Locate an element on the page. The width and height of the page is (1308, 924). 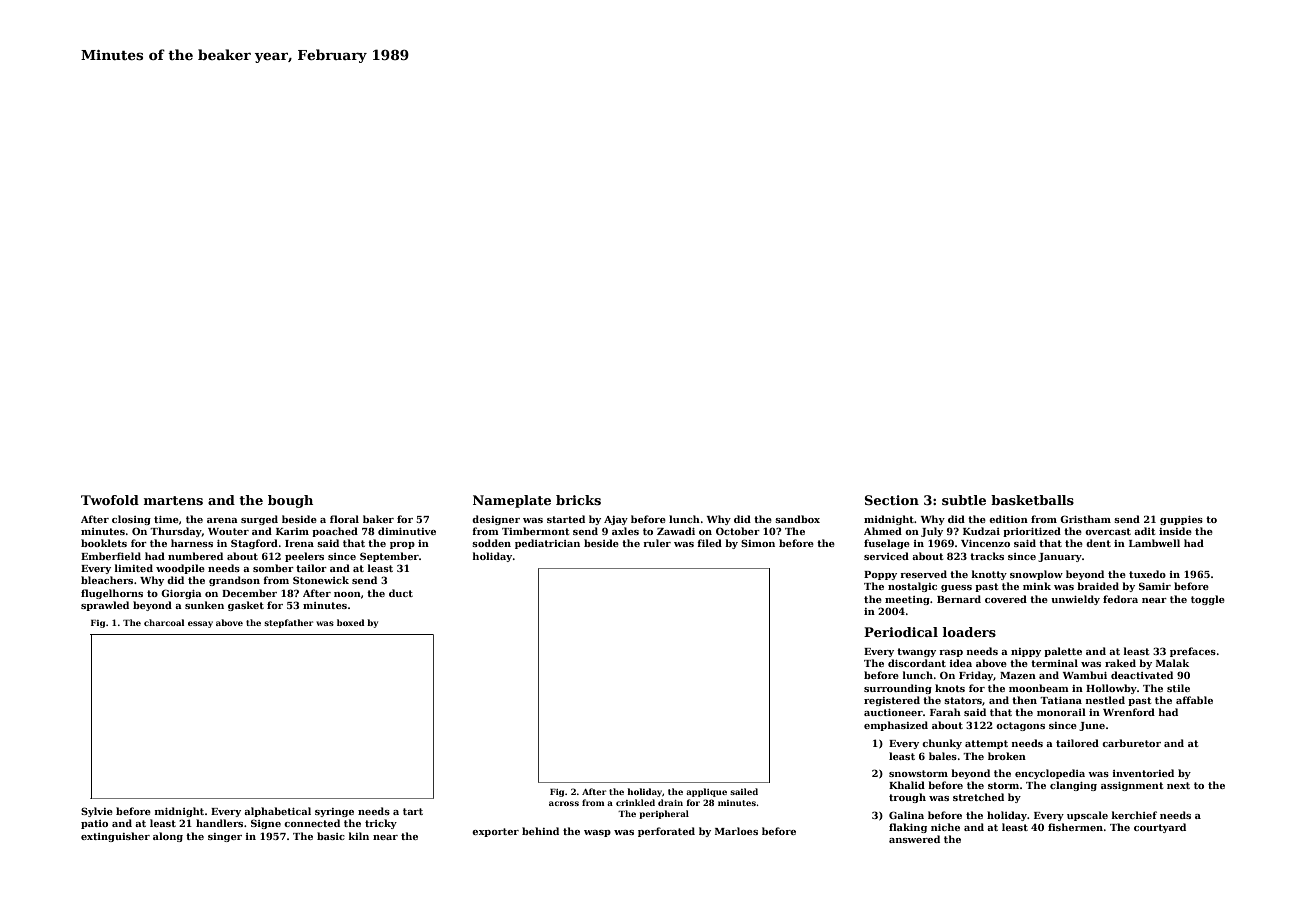
courtyard is located at coordinates (1160, 828).
